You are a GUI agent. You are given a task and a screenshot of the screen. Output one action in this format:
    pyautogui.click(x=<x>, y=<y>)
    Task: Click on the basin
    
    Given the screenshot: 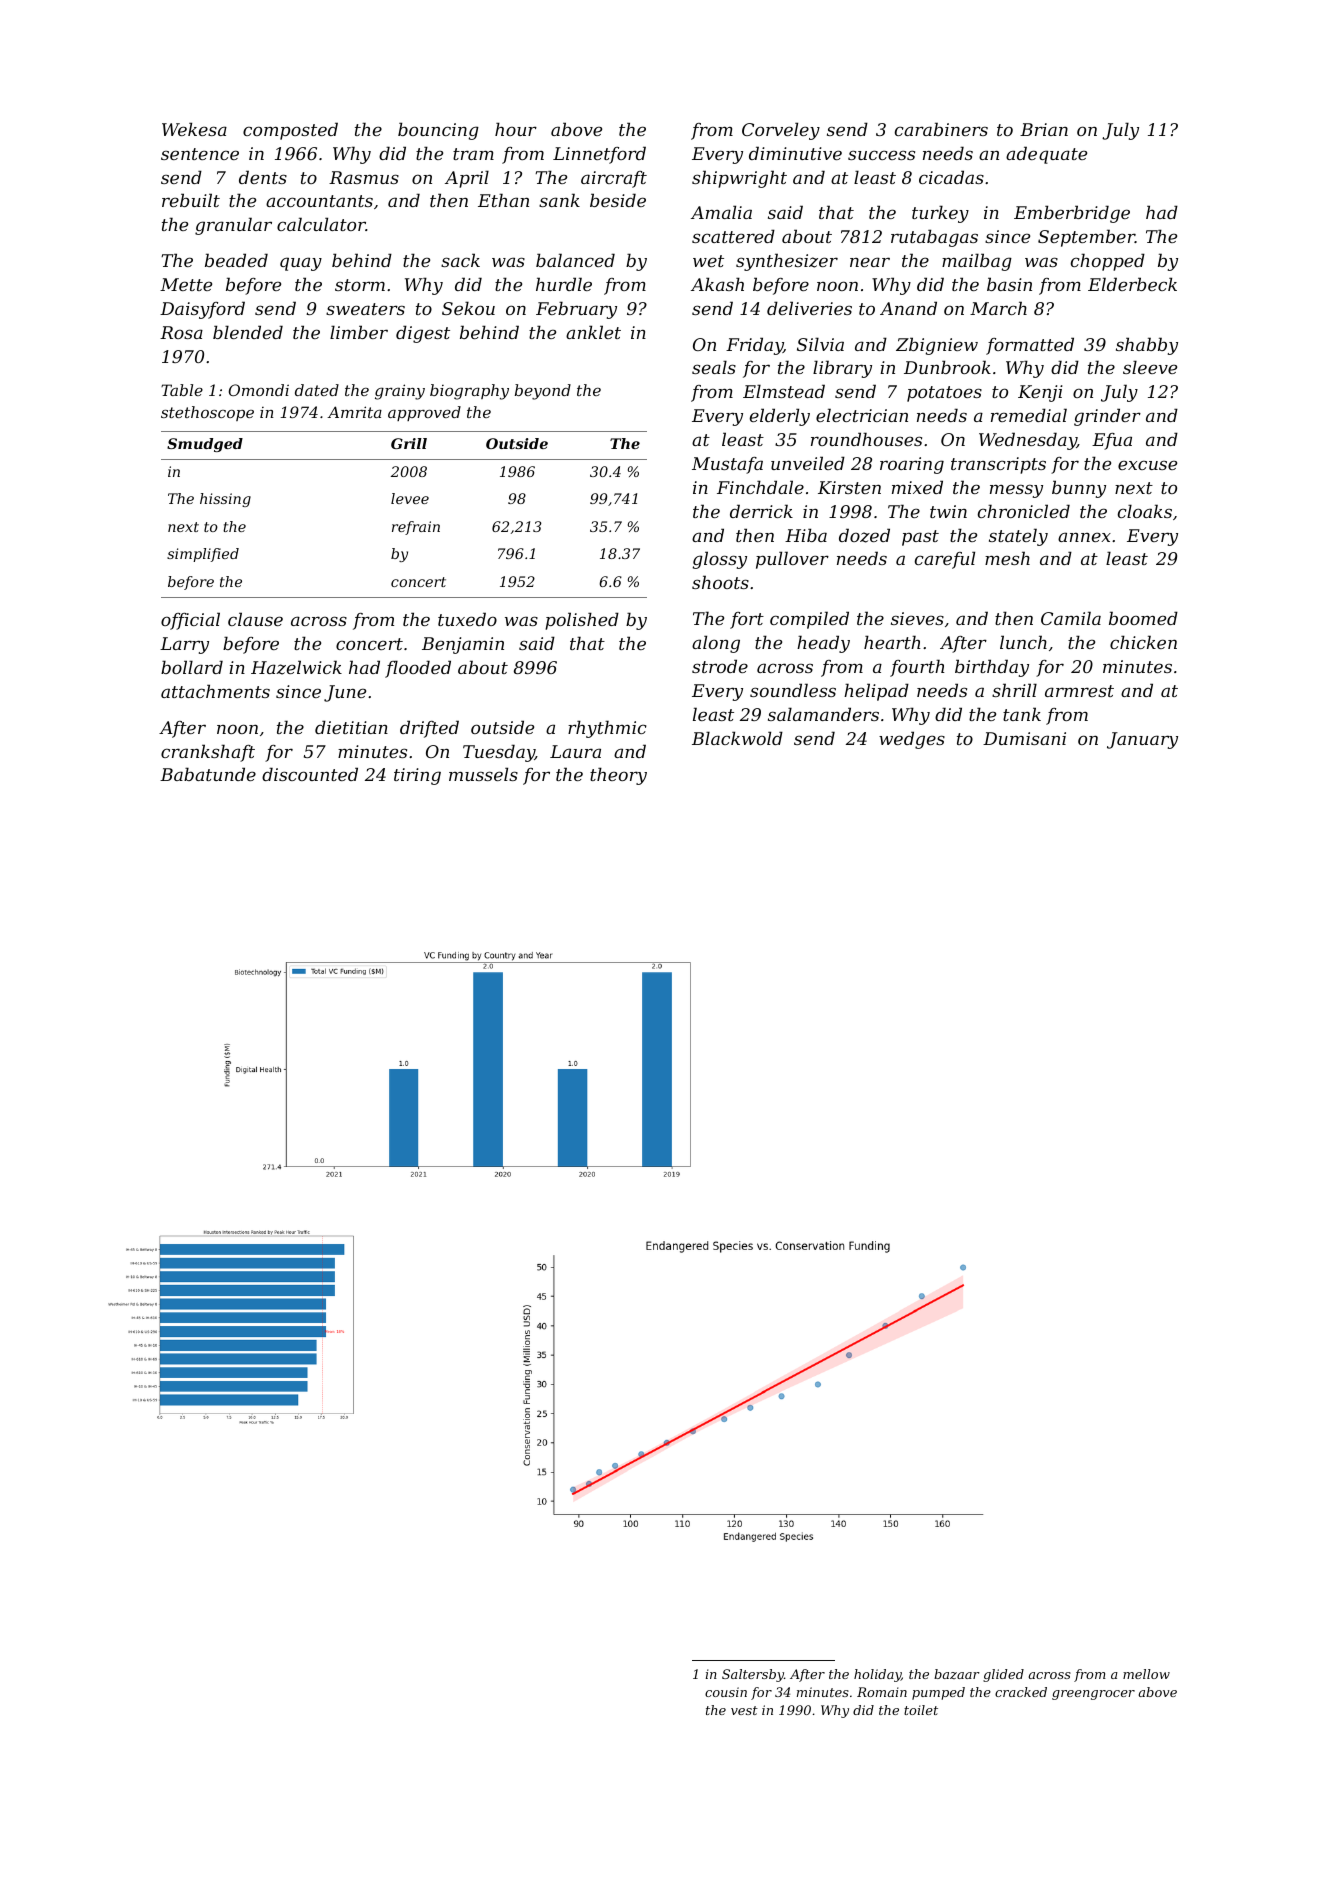 What is the action you would take?
    pyautogui.click(x=1009, y=284)
